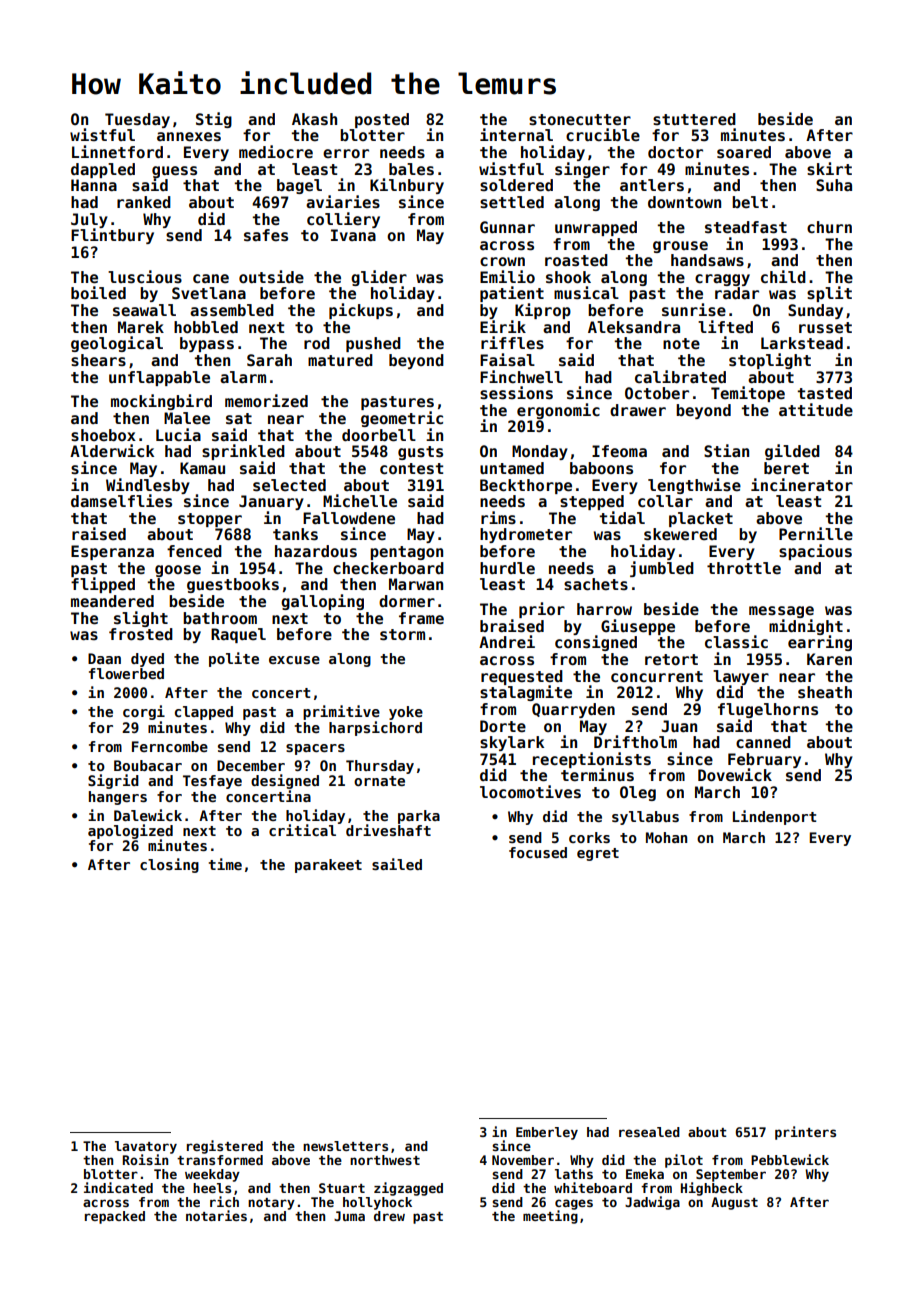 The width and height of the screenshot is (924, 1308). What do you see at coordinates (214, 120) in the screenshot?
I see `Stig` at bounding box center [214, 120].
